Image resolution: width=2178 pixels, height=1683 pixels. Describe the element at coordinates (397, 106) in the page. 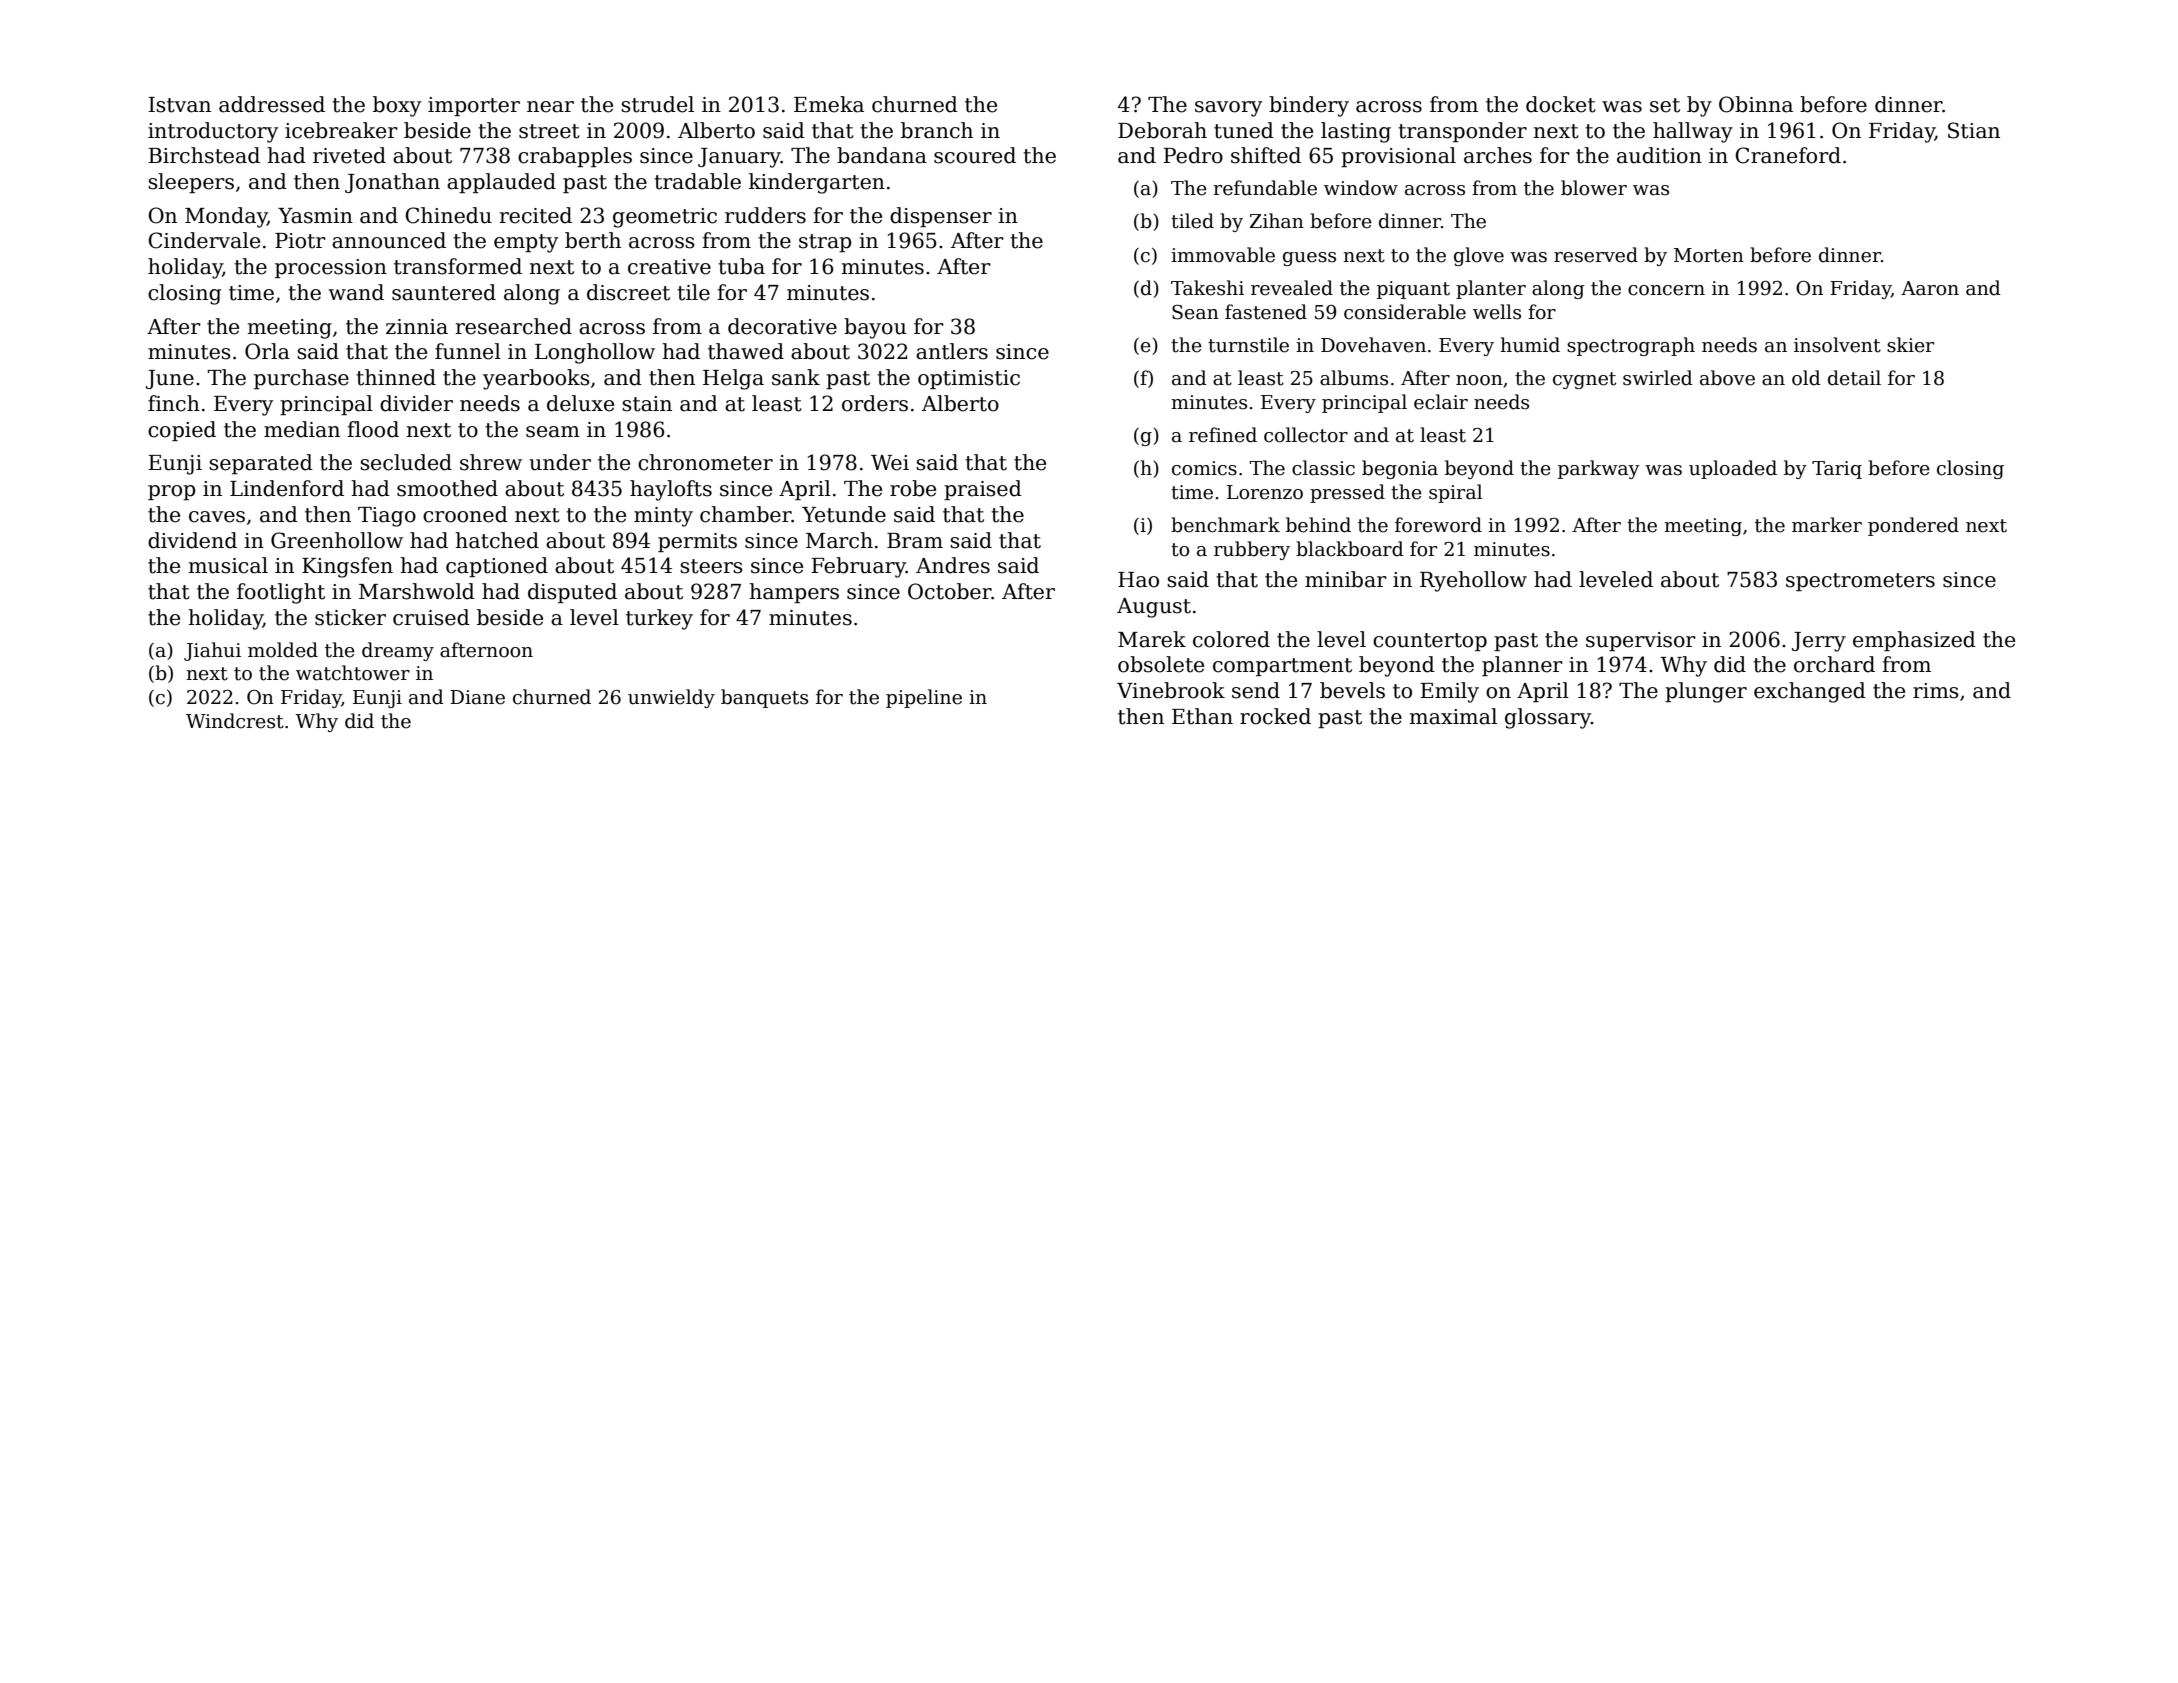

I see `boxy` at that location.
